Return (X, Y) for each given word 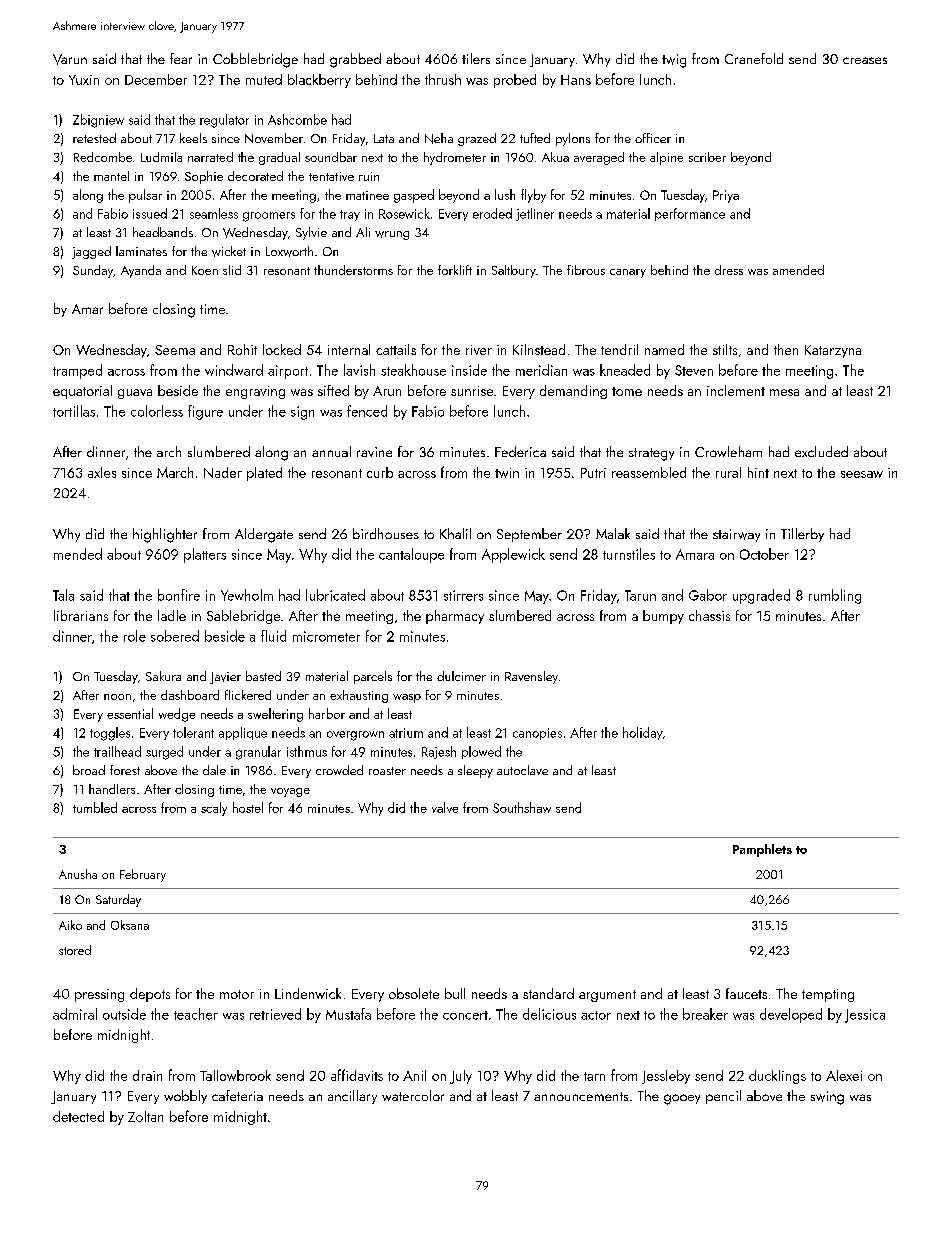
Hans (576, 80)
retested (94, 138)
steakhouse (413, 370)
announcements (581, 1096)
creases (865, 60)
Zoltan (145, 1116)
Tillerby (802, 535)
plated (264, 474)
